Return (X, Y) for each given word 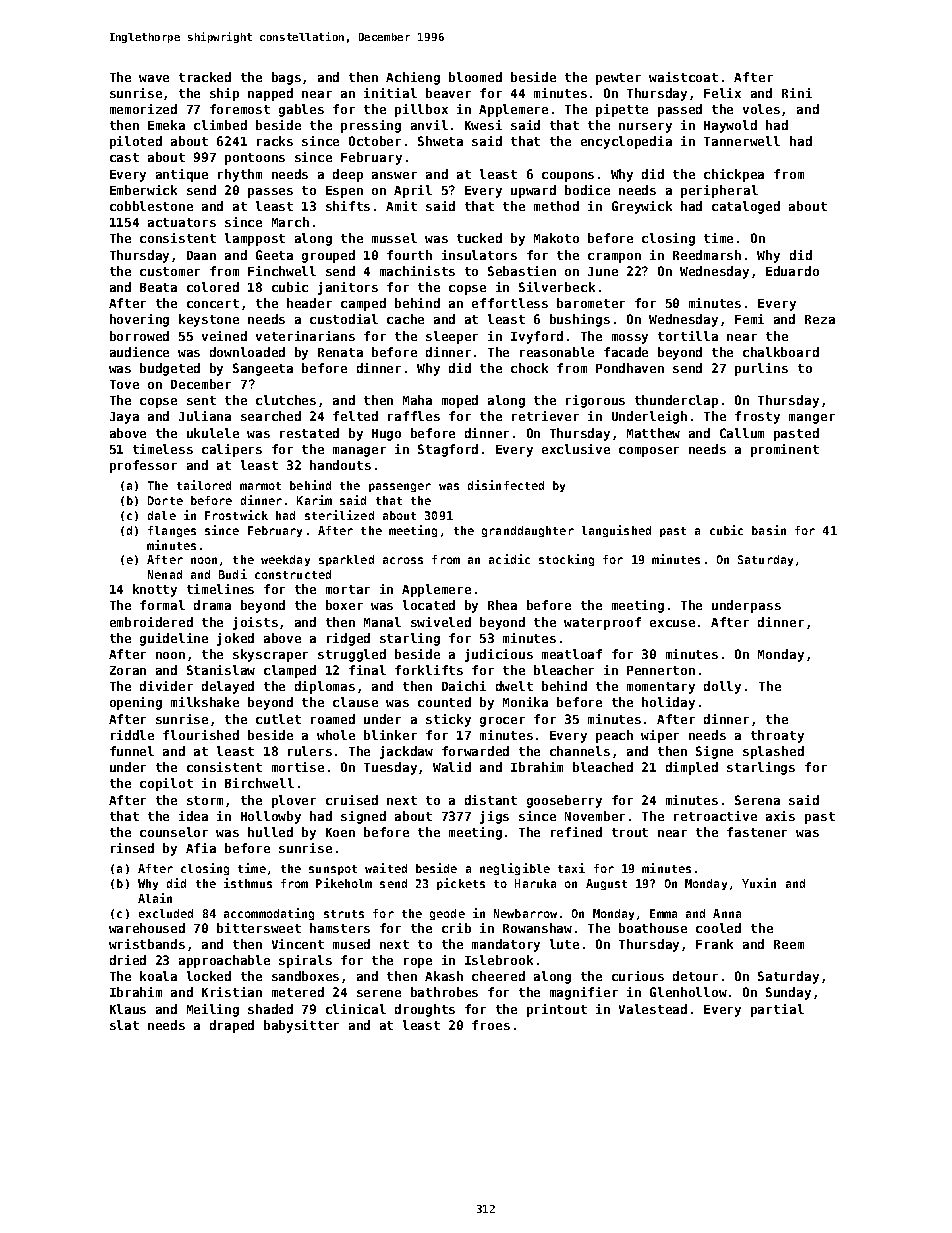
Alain (155, 898)
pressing (371, 126)
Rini (797, 93)
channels (580, 751)
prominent (785, 450)
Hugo (386, 435)
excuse (672, 623)
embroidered (151, 622)
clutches (286, 400)
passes (270, 193)
